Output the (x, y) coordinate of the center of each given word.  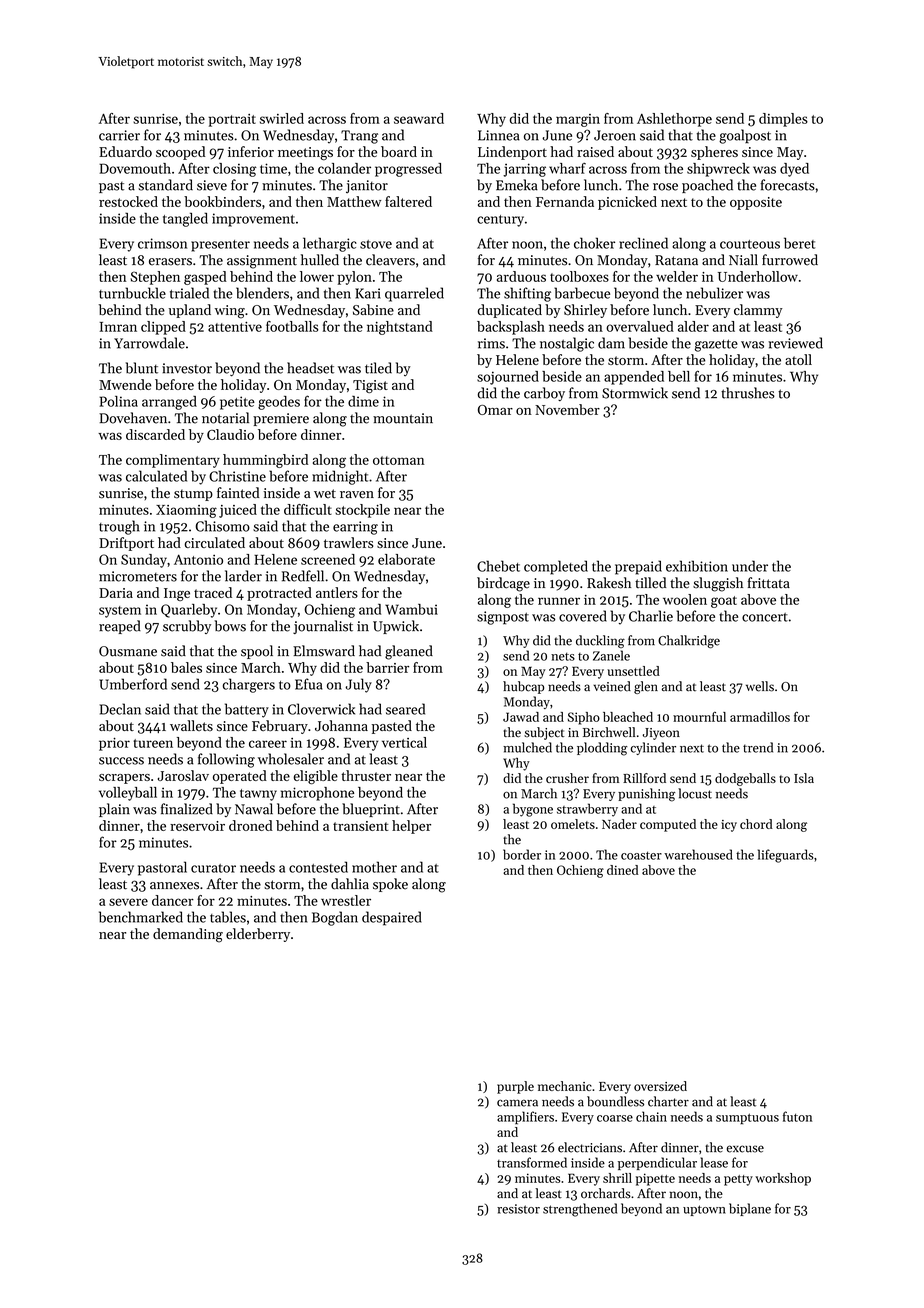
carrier (119, 135)
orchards (606, 1193)
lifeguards (786, 856)
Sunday (144, 561)
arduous (521, 276)
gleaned (409, 652)
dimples (783, 120)
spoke (390, 885)
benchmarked (141, 917)
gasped (205, 278)
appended (634, 378)
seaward (419, 118)
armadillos (760, 717)
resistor (518, 1209)
